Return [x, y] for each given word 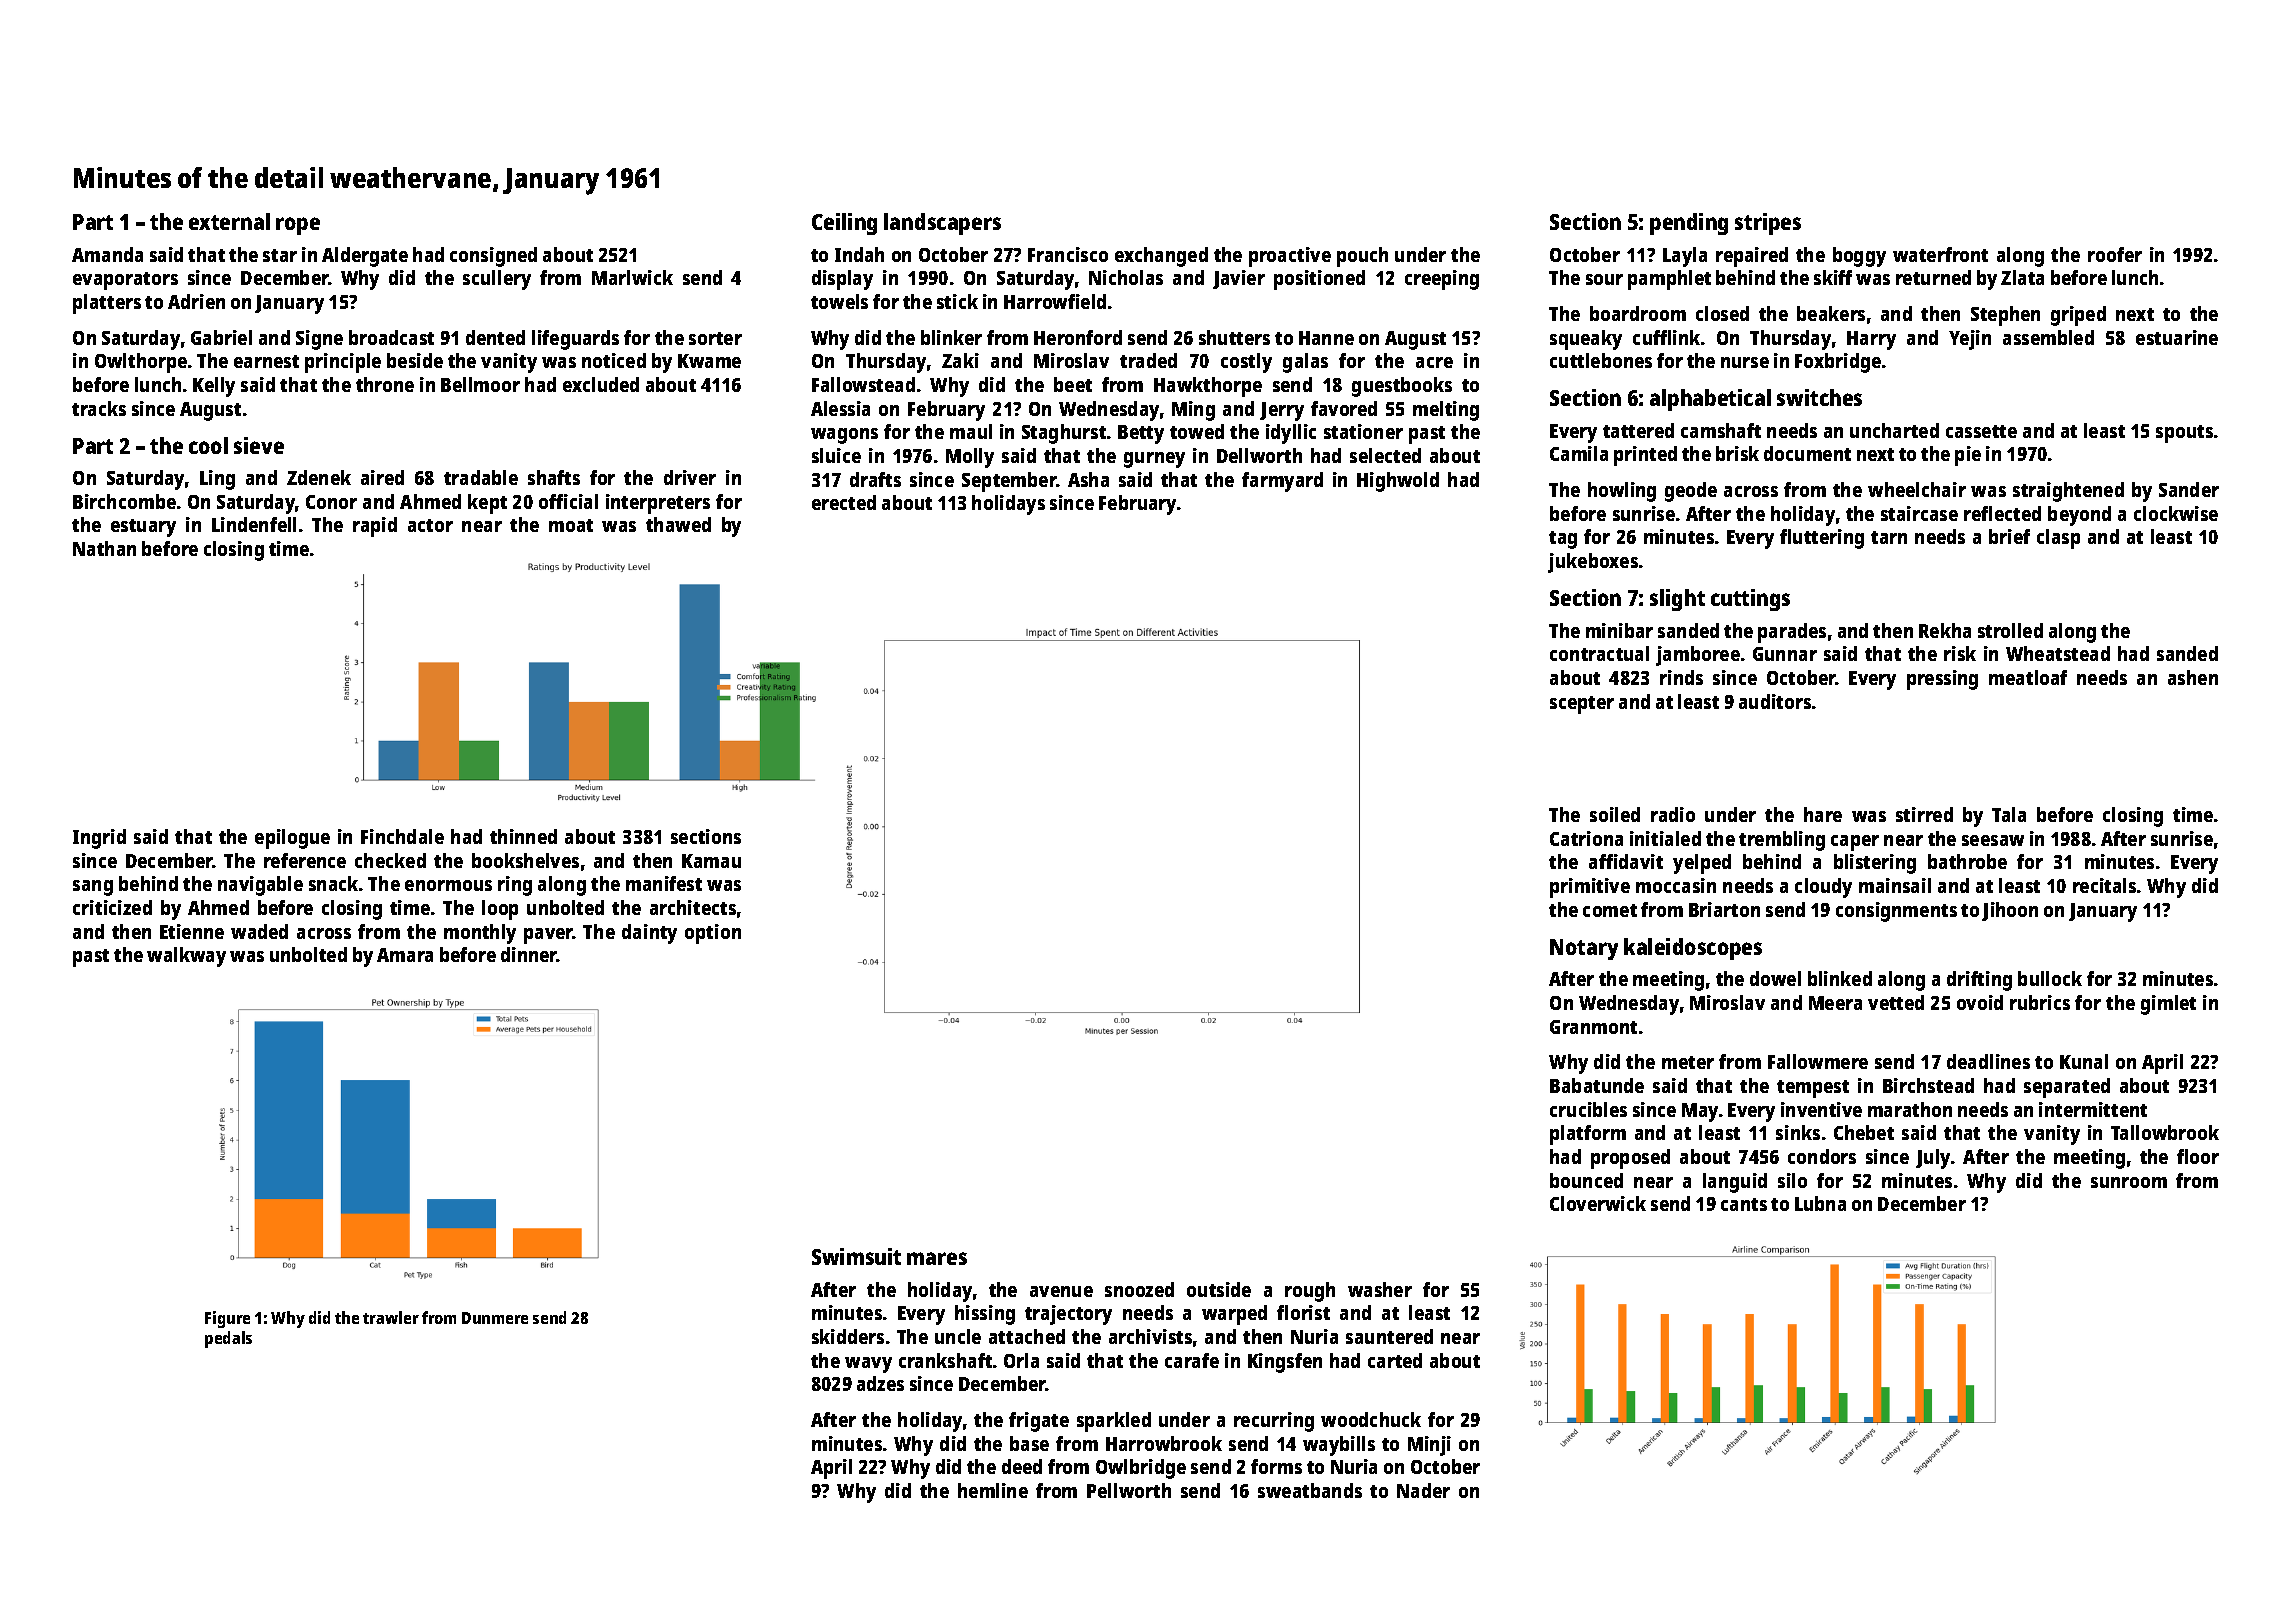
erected [844, 502]
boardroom [1638, 313]
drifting [1979, 981]
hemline [993, 1490]
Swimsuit [856, 1256]
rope [298, 226]
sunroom [2129, 1182]
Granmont [1593, 1027]
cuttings [1750, 600]
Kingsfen [1285, 1363]
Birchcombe [124, 501]
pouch [1362, 257]
